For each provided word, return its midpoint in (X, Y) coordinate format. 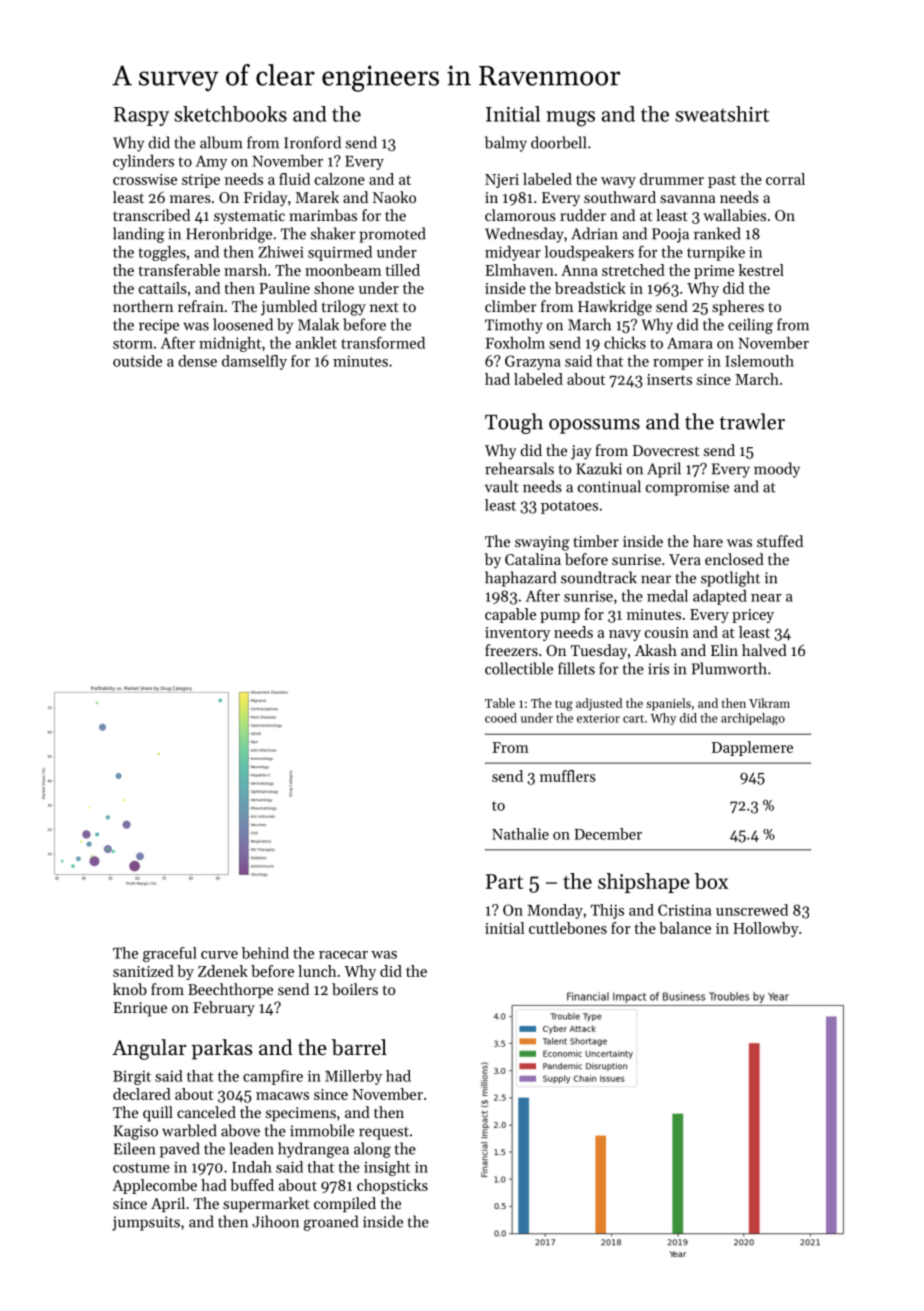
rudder (583, 215)
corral (785, 179)
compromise (687, 488)
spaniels (668, 704)
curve (219, 955)
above (240, 1130)
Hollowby (766, 929)
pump (560, 617)
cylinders (143, 162)
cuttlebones (568, 928)
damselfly (254, 362)
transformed (383, 342)
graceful (170, 954)
